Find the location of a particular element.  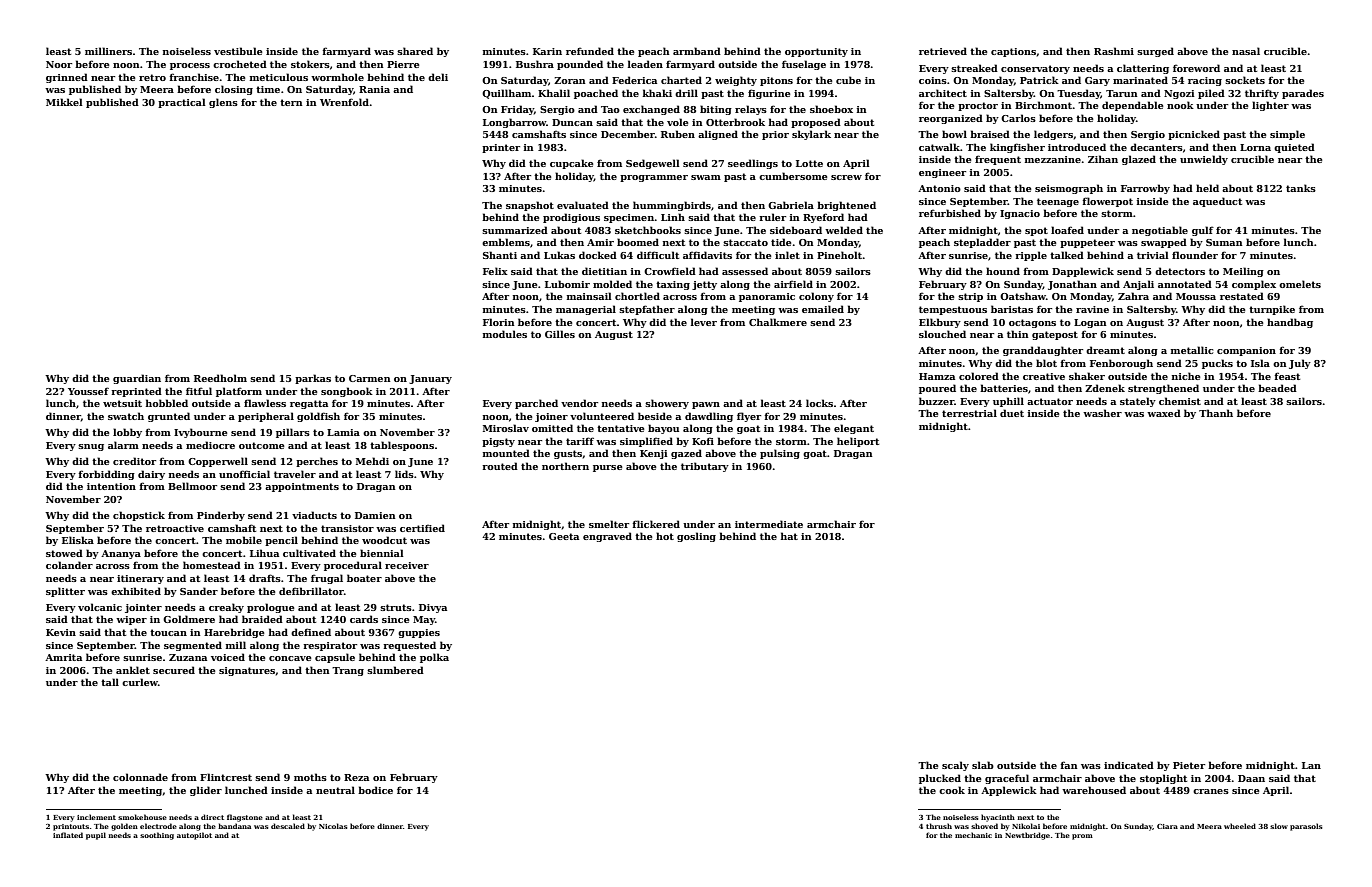

Nicolas is located at coordinates (333, 826).
